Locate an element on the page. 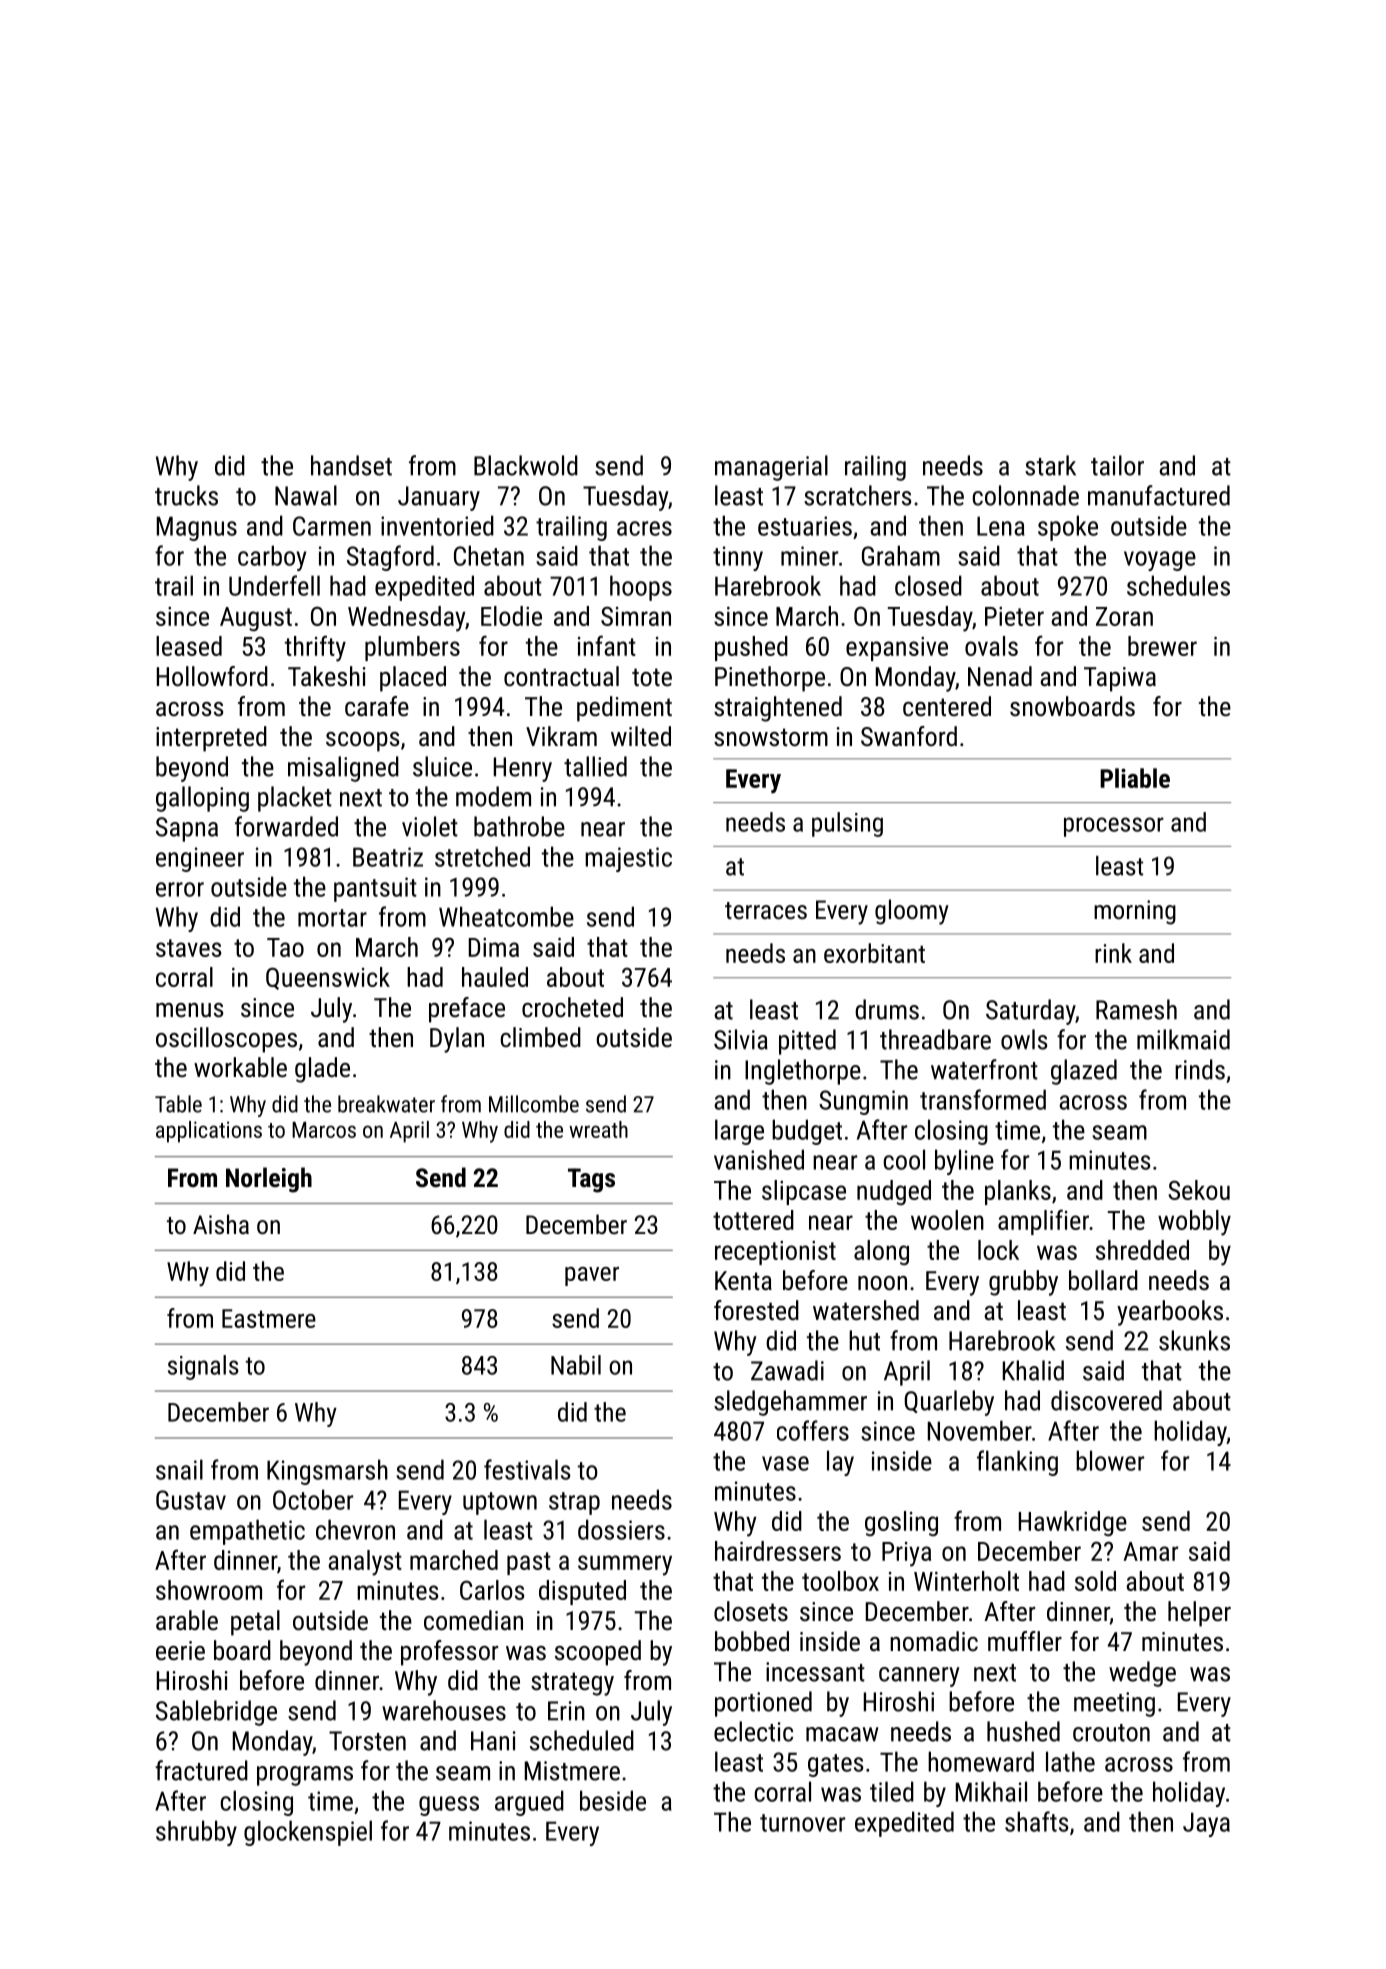 The height and width of the page is (1969, 1386). owls is located at coordinates (1024, 1039).
